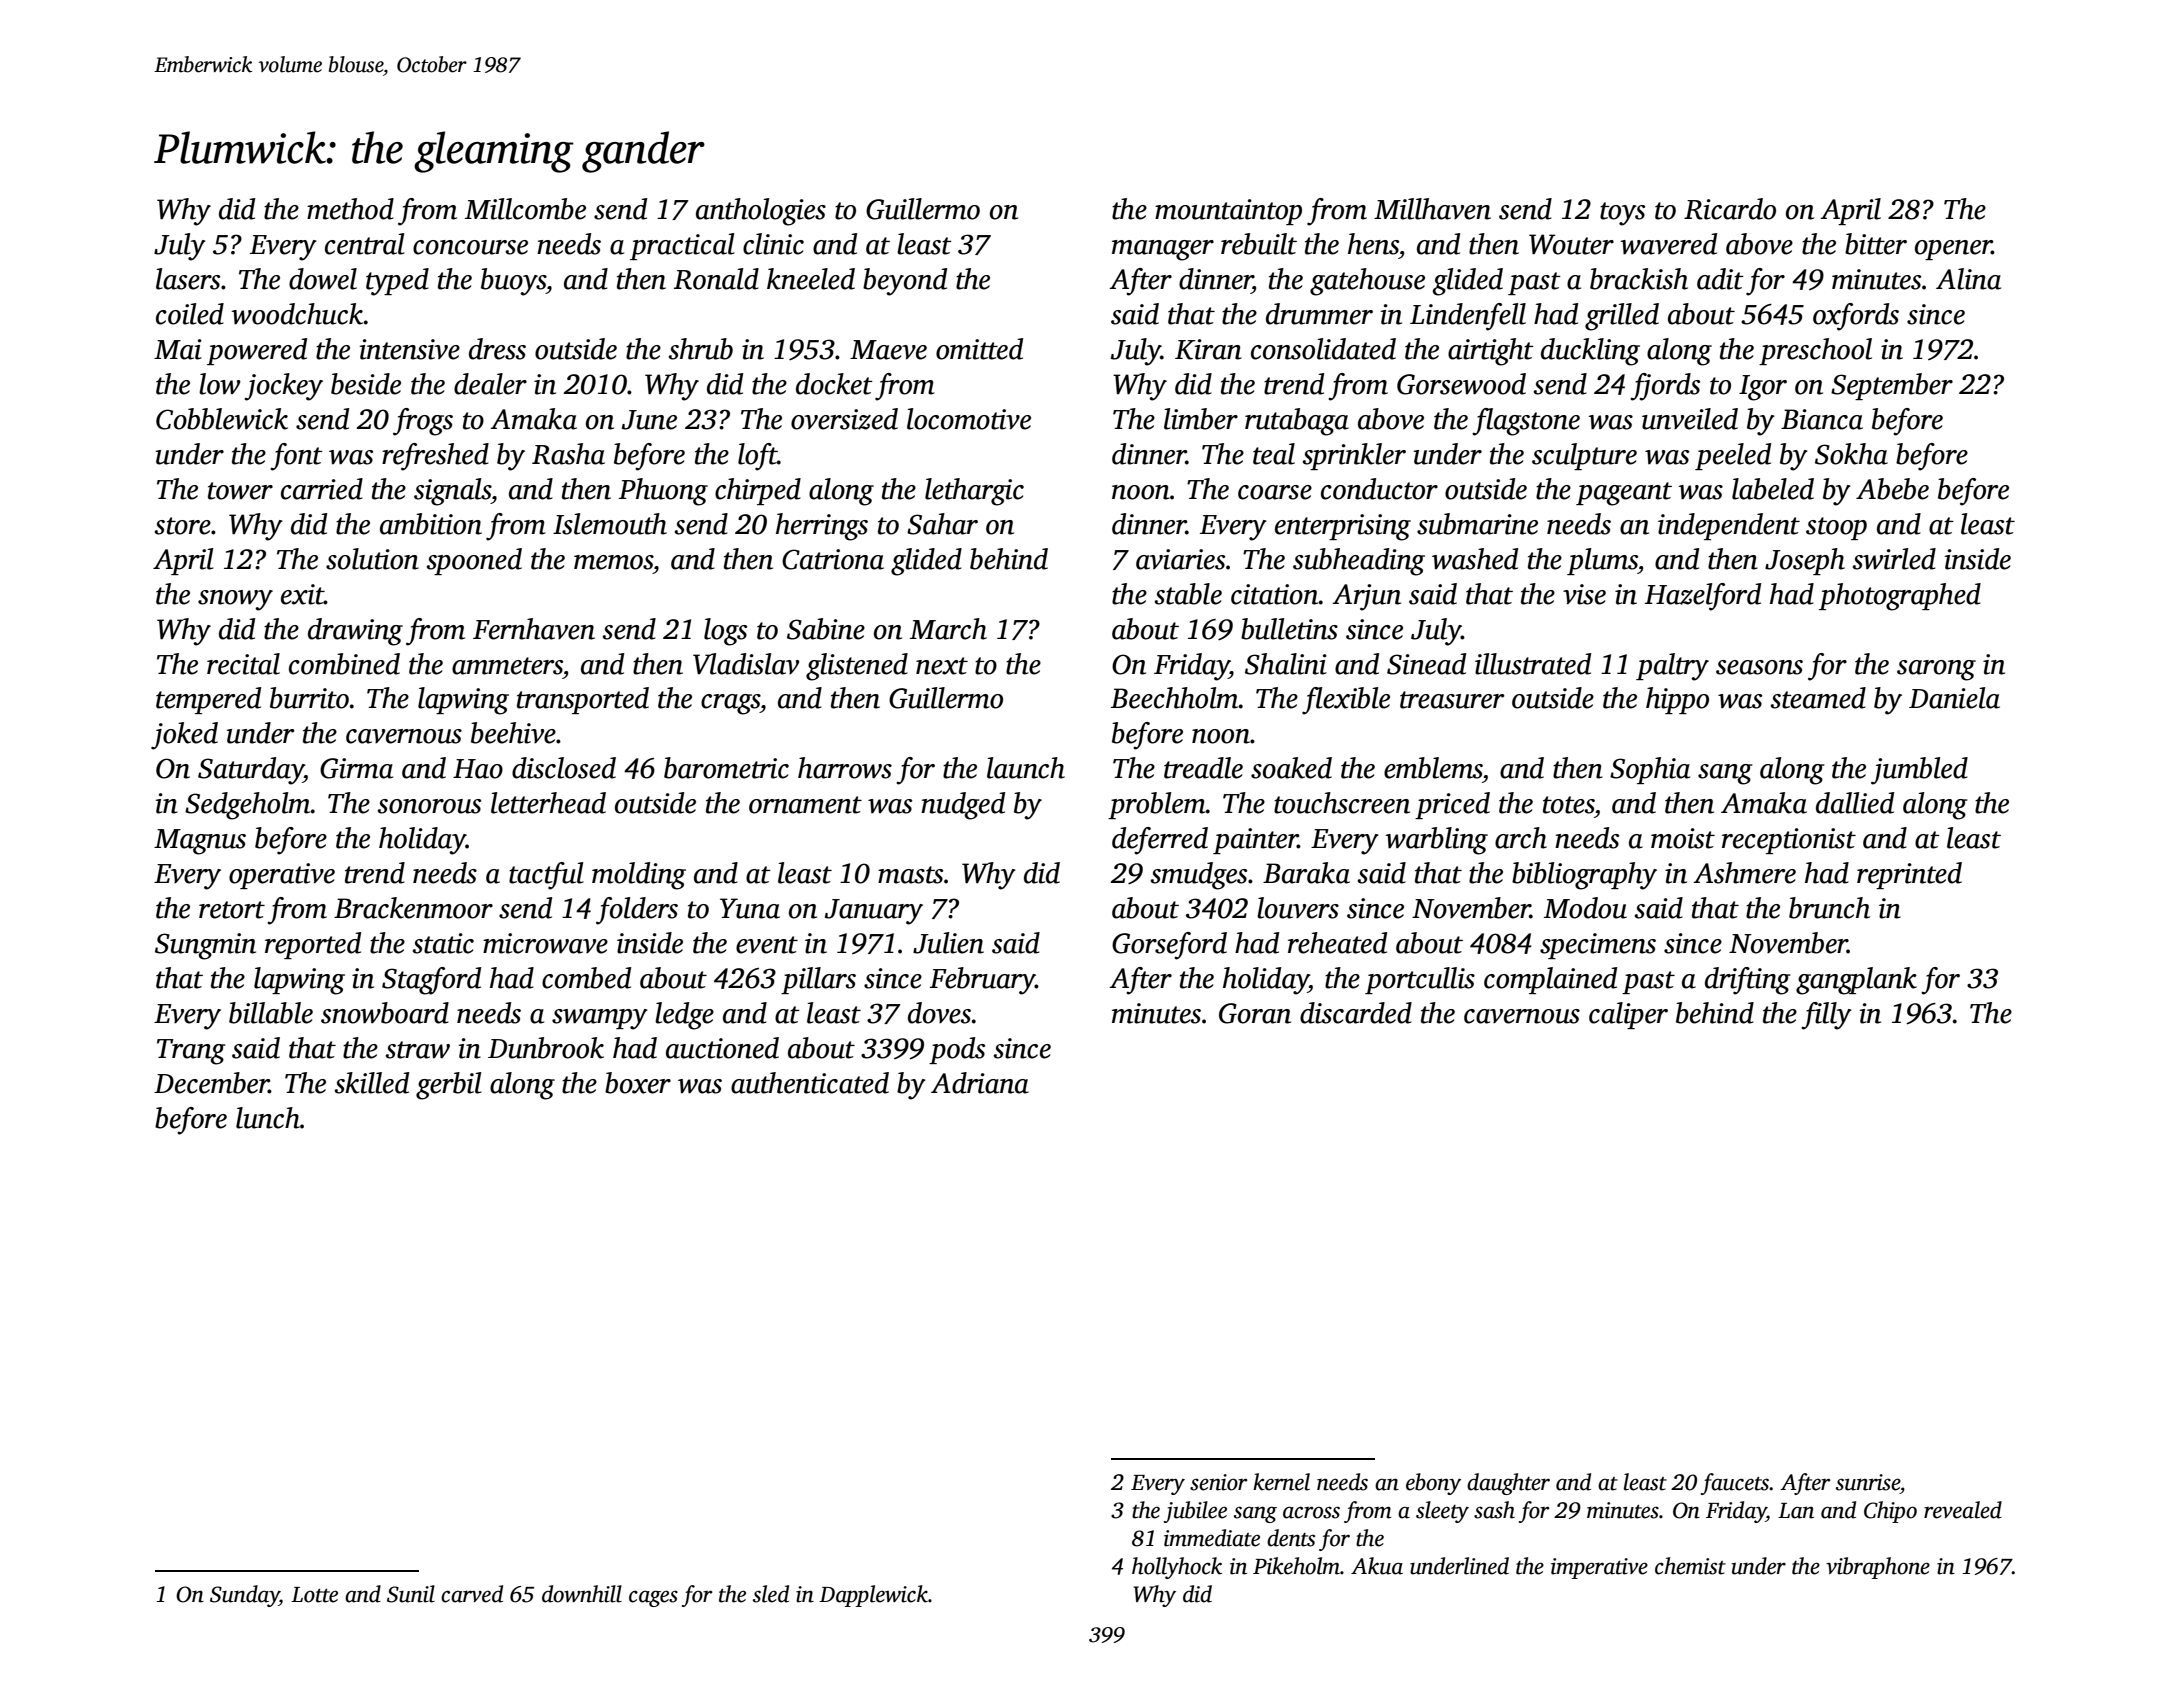 The width and height of the page is (2178, 1683). I want to click on faucets, so click(1735, 1484).
